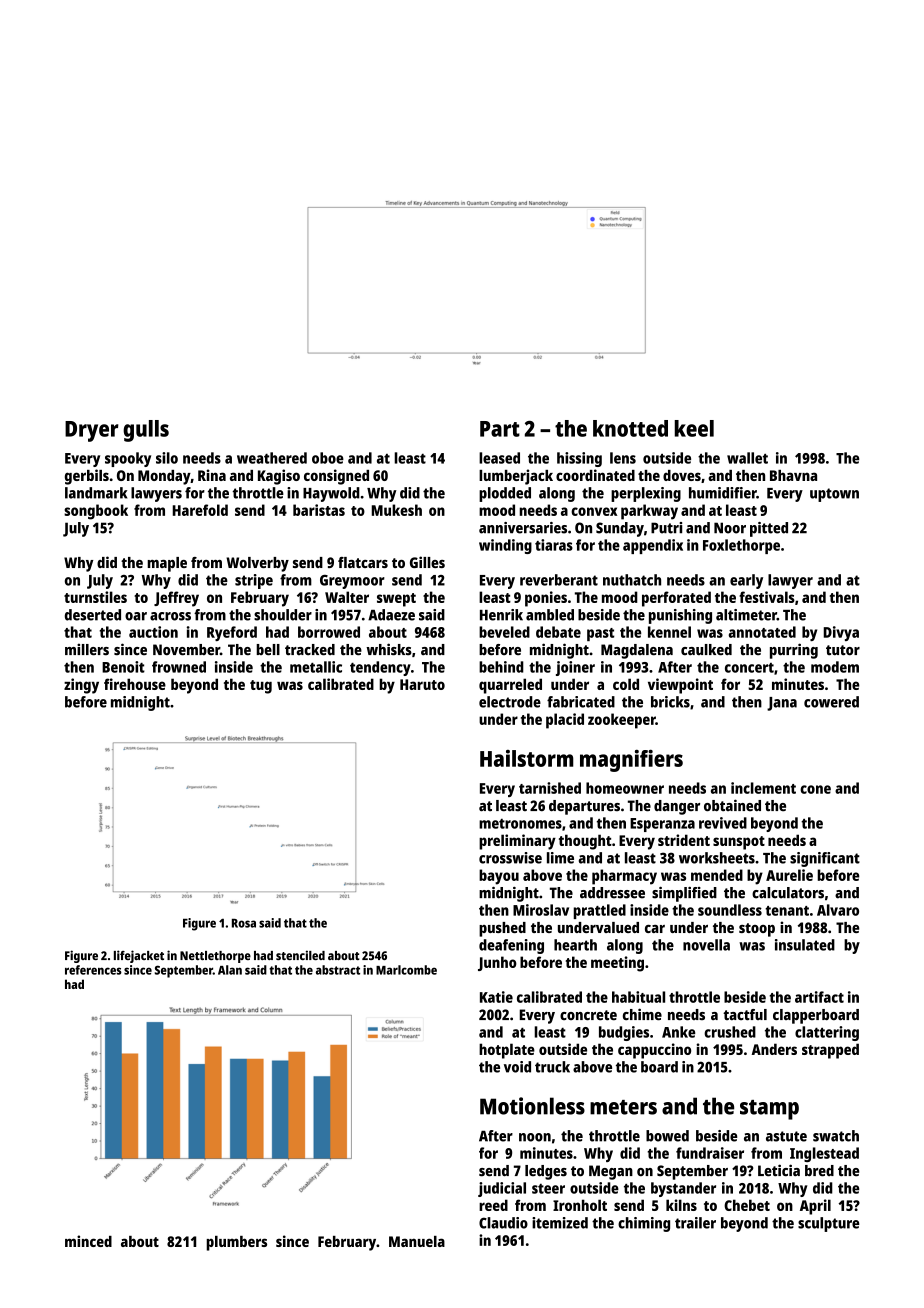 Image resolution: width=924 pixels, height=1308 pixels. I want to click on knotted, so click(630, 428).
